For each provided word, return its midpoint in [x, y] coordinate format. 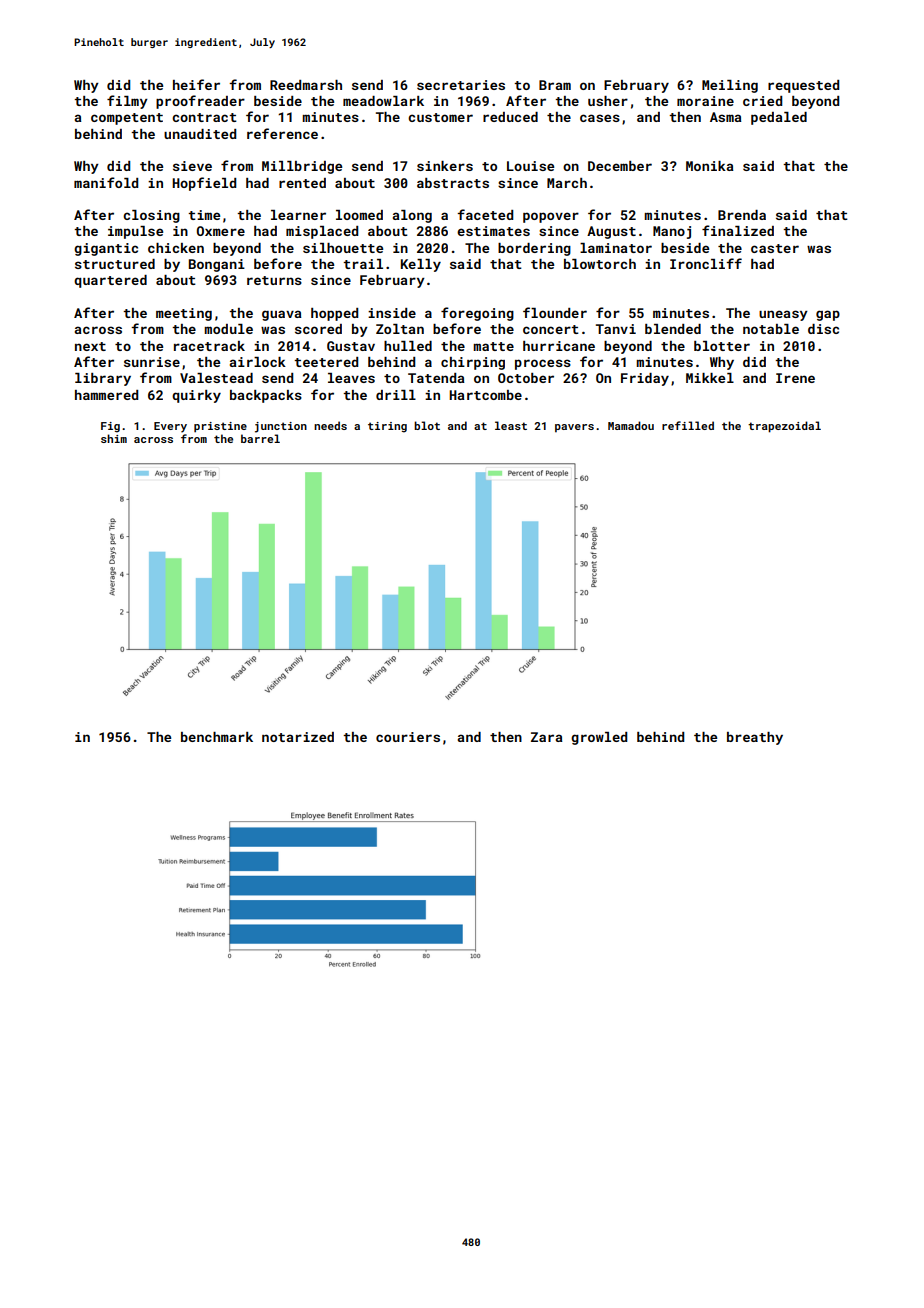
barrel [260, 438]
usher [608, 101]
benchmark [217, 737]
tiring [387, 427]
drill [396, 395]
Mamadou [631, 425]
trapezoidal [784, 427]
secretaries [461, 85]
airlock [258, 362]
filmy [127, 102]
